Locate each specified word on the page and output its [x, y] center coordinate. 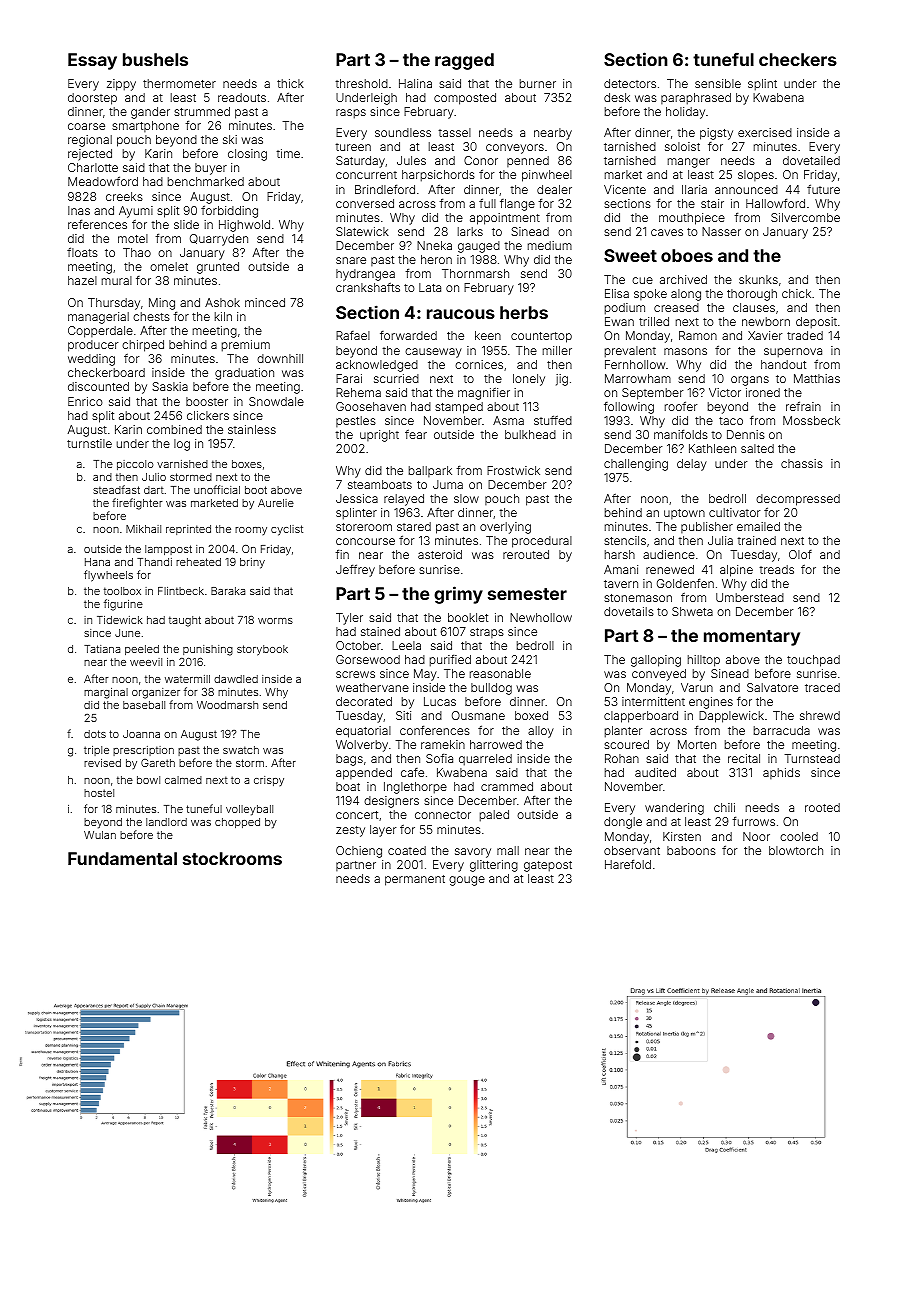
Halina [415, 83]
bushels [155, 59]
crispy [269, 781]
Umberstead [750, 597]
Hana [97, 562]
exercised [765, 132]
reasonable [500, 673]
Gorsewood [368, 659]
